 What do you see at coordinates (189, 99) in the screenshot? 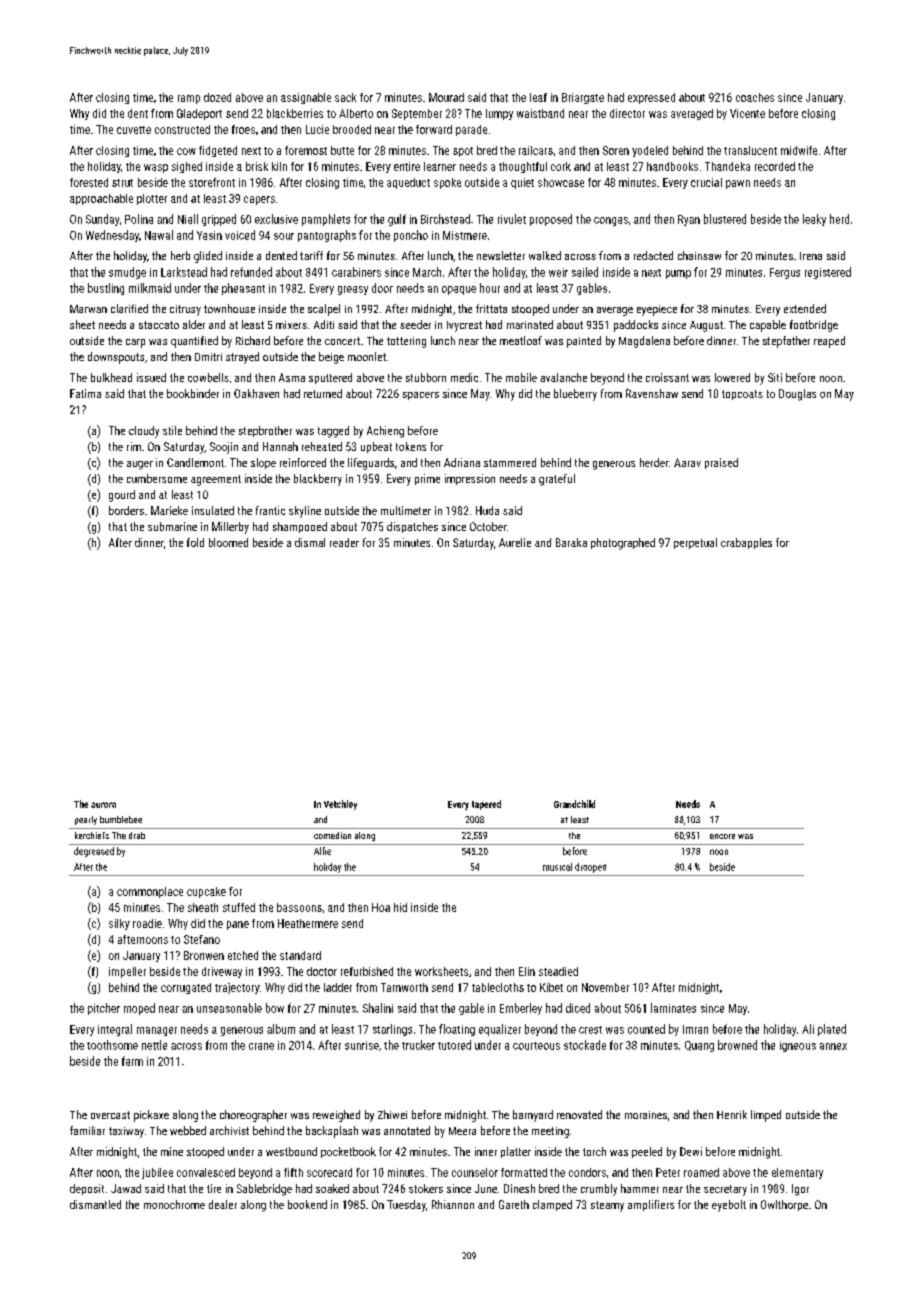
I see `ramp` at bounding box center [189, 99].
